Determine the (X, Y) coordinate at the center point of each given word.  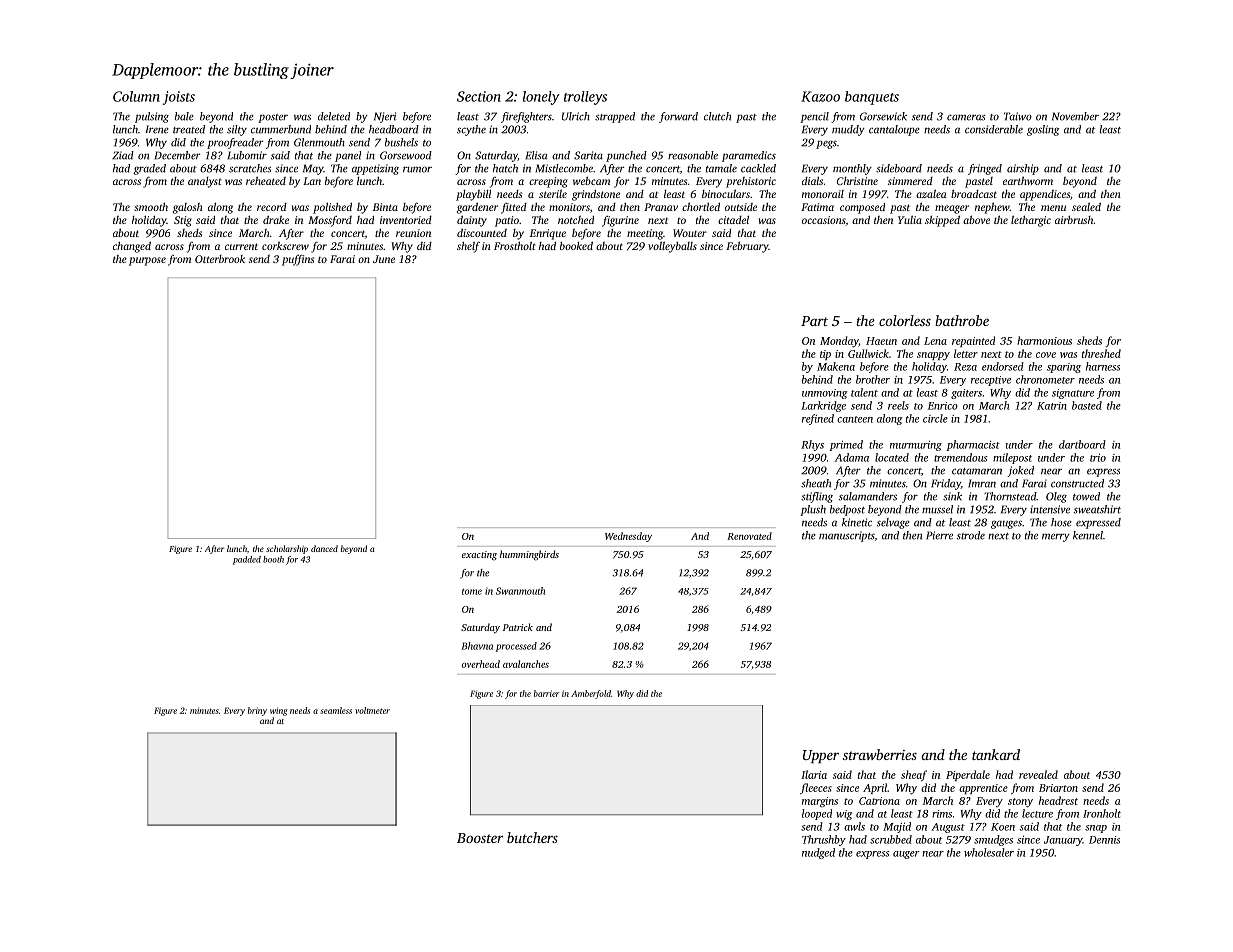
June (384, 259)
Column (136, 96)
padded (247, 560)
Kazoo (820, 96)
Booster (480, 838)
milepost (1012, 458)
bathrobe (962, 320)
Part (814, 321)
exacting (479, 556)
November (1075, 116)
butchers (532, 837)
